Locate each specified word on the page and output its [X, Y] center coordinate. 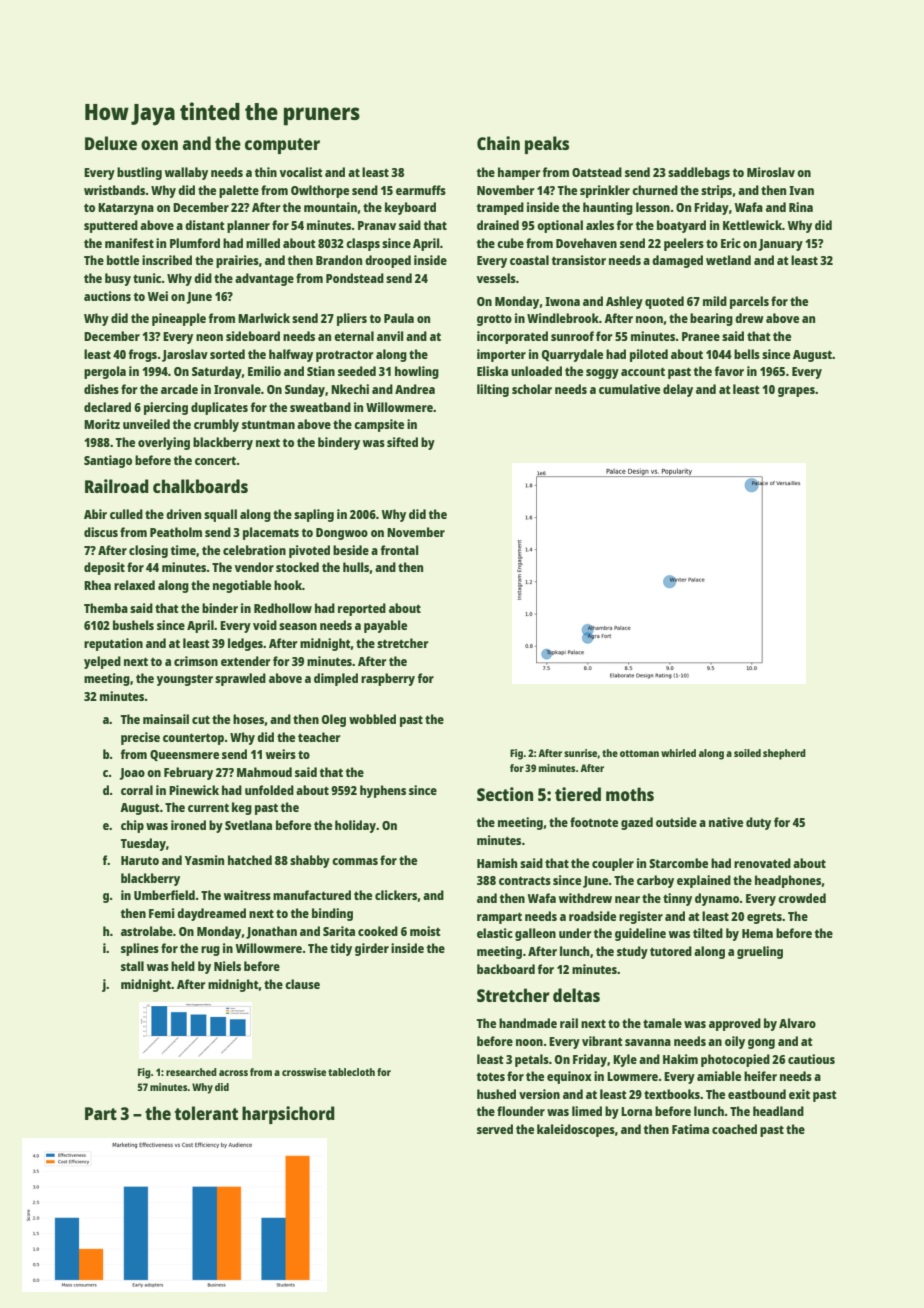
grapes [796, 392]
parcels [749, 302]
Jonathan [271, 932]
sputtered [111, 226]
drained [498, 225]
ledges [245, 644]
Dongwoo [342, 534]
